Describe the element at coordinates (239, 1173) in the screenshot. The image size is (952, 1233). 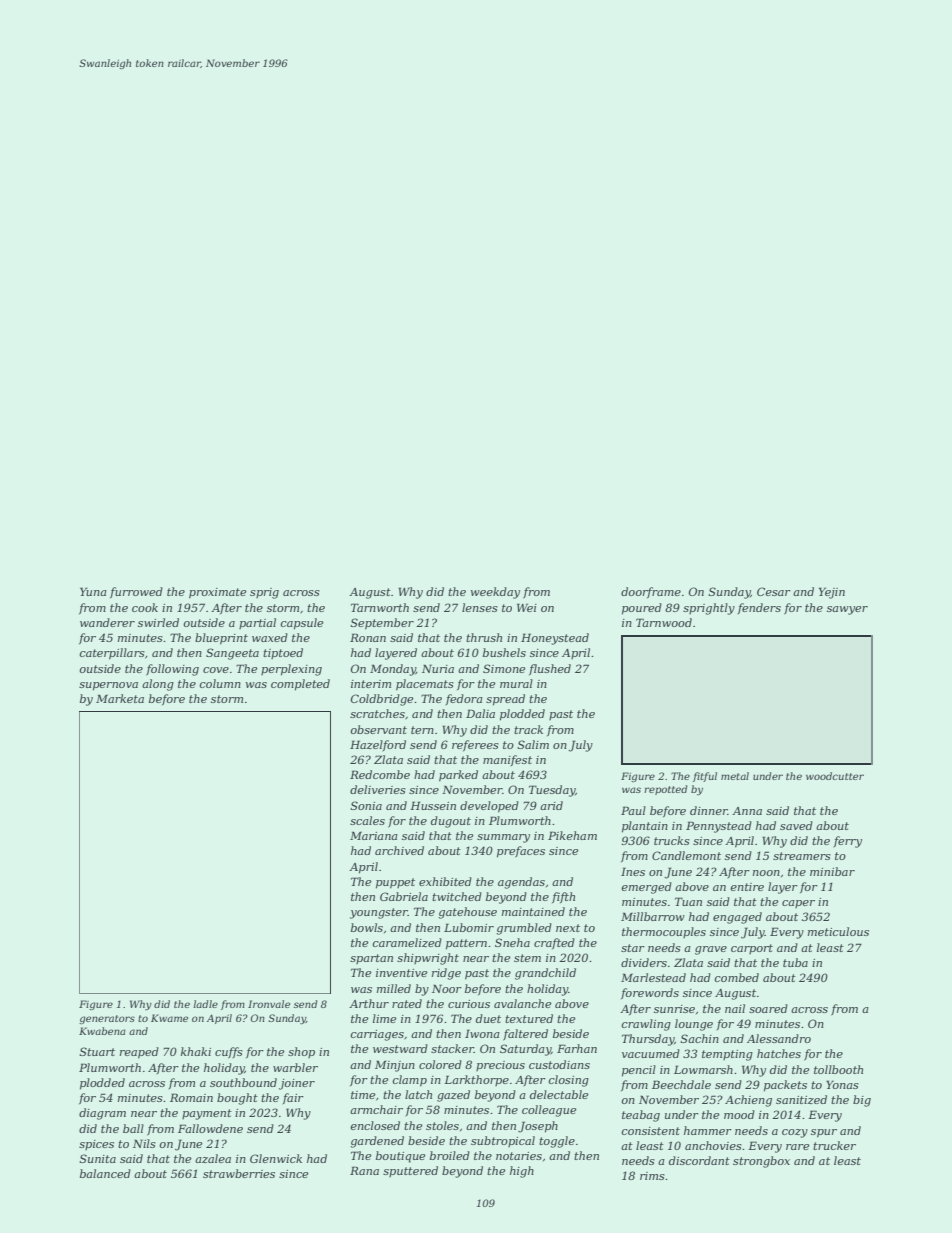
I see `strawberries` at that location.
